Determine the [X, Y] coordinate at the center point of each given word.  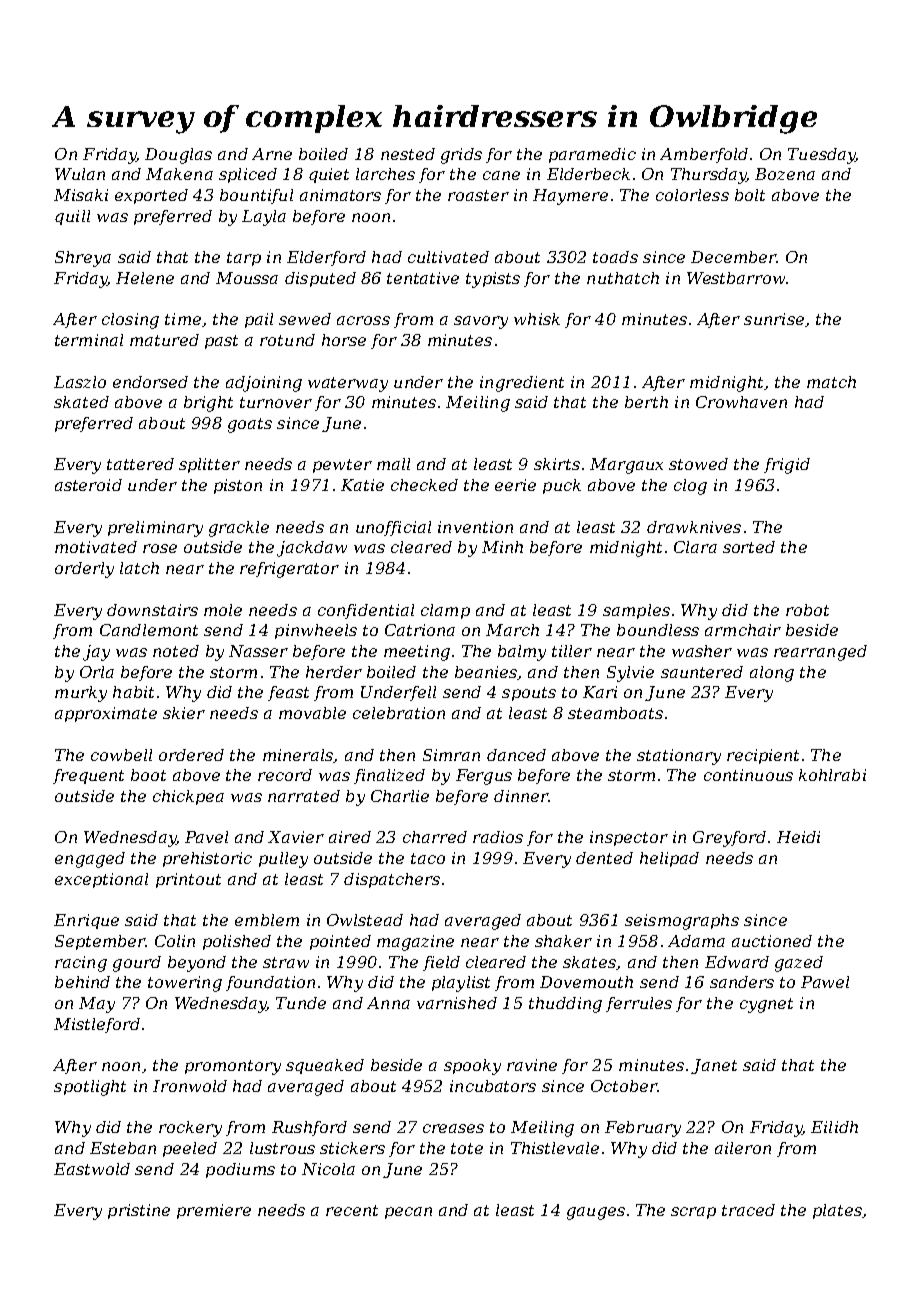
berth [646, 402]
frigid [787, 466]
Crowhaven [741, 402]
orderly [84, 570]
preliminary [155, 529]
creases [453, 1128]
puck [562, 486]
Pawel [825, 982]
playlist [461, 984]
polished [237, 942]
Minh [502, 547]
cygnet [766, 1005]
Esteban [123, 1148]
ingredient [522, 384]
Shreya [83, 259]
